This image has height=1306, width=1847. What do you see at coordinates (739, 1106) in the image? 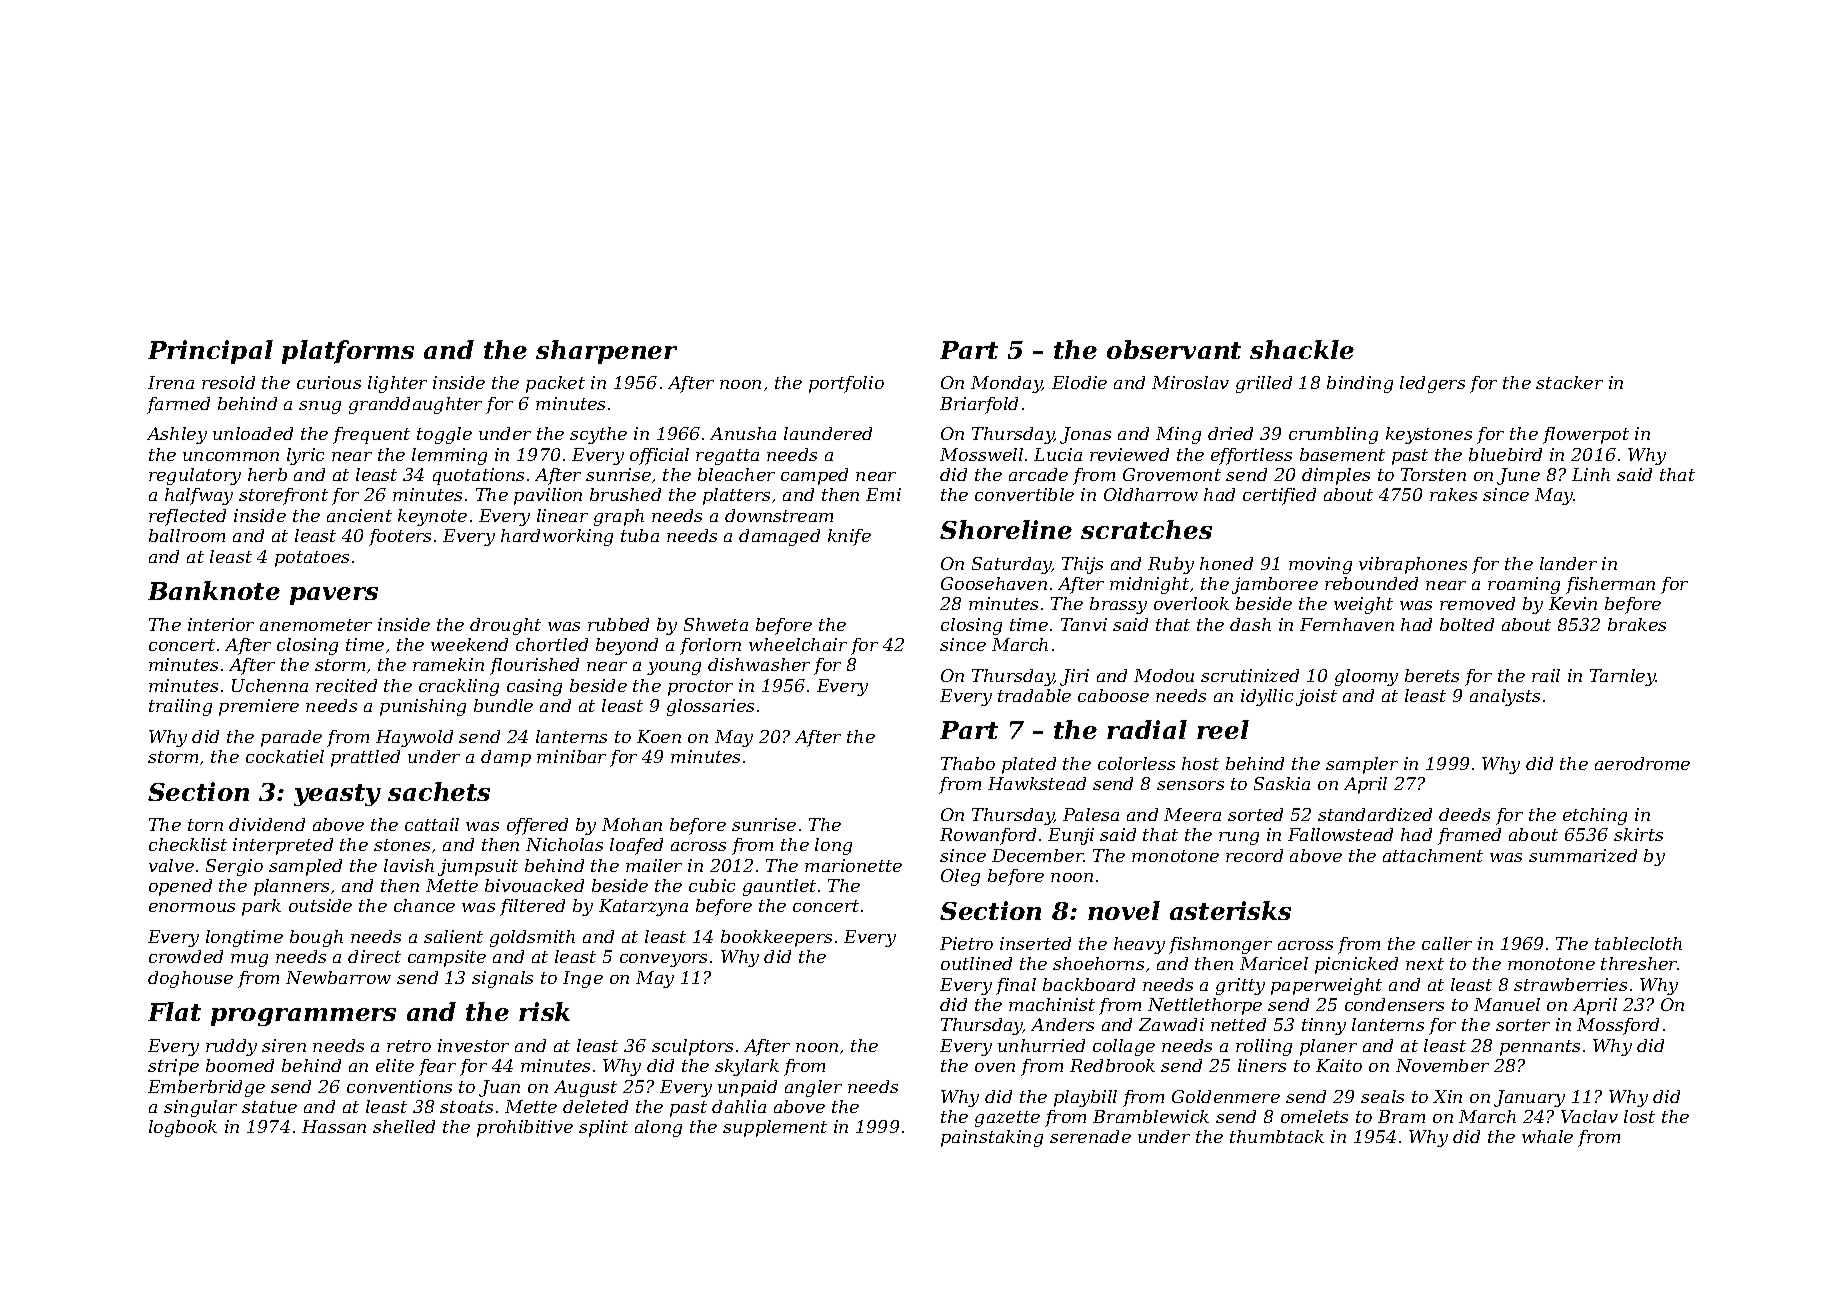
I see `dahlia` at bounding box center [739, 1106].
